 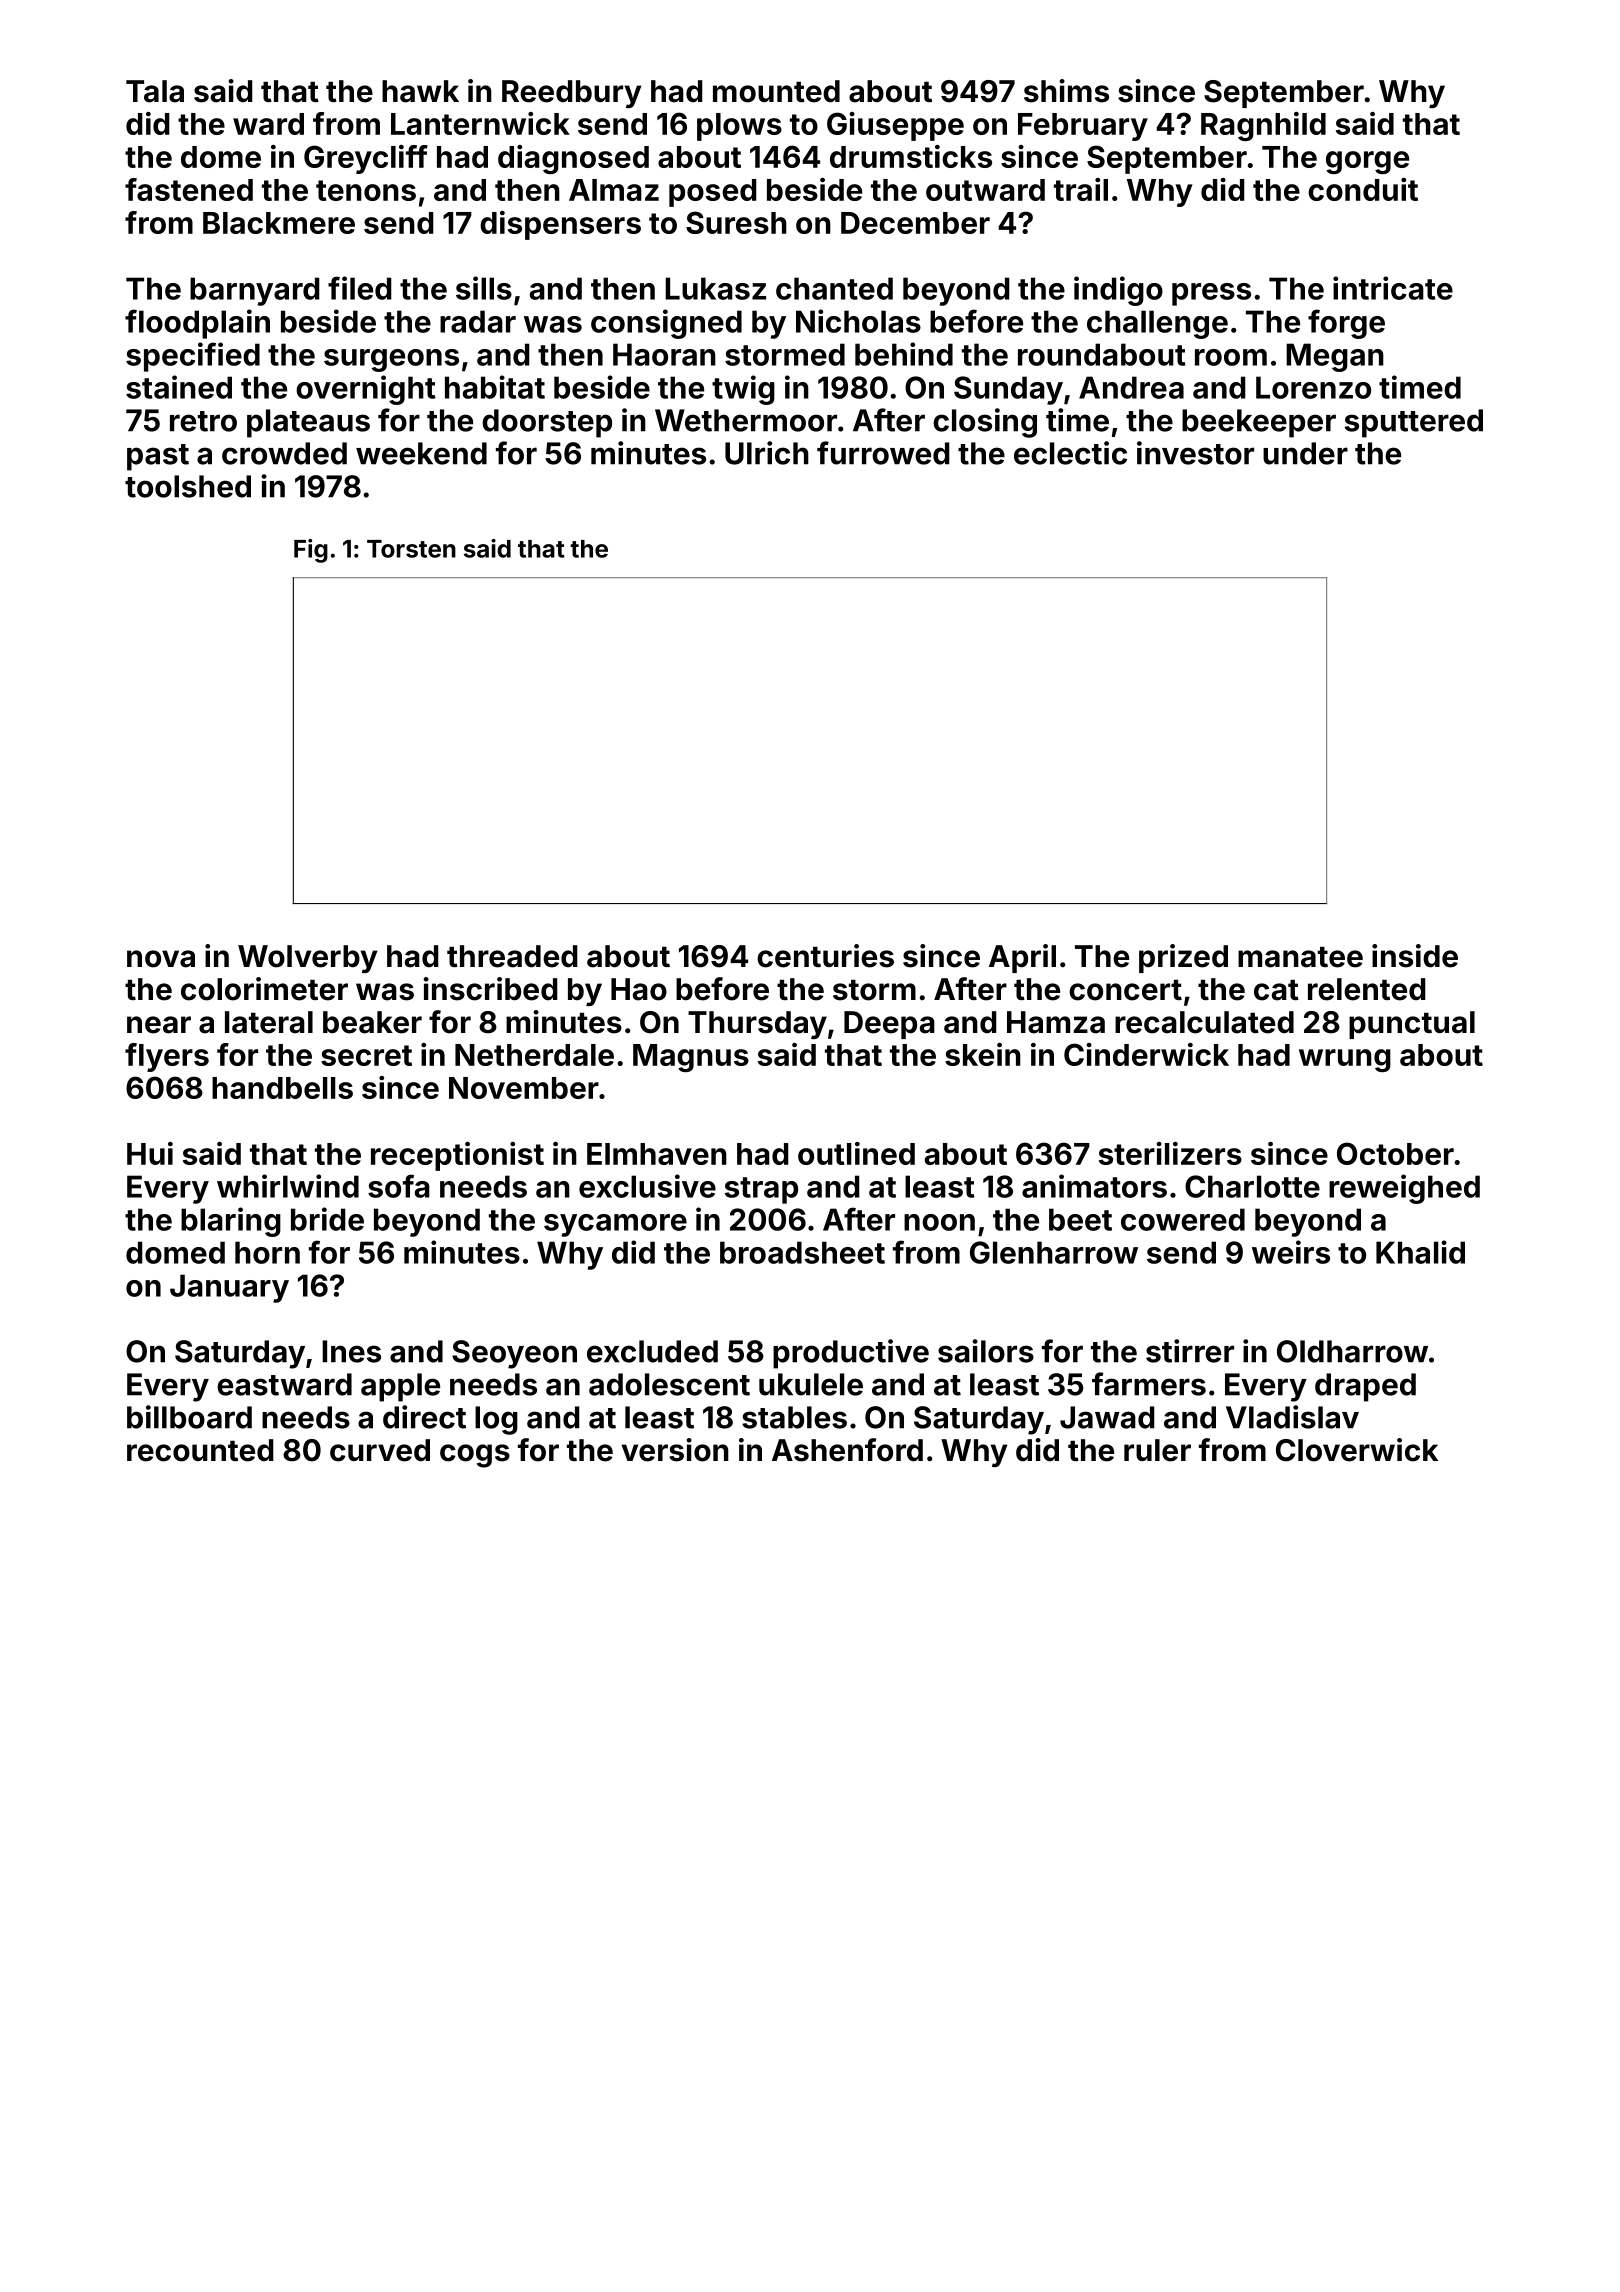 I want to click on manatee, so click(x=1300, y=957).
